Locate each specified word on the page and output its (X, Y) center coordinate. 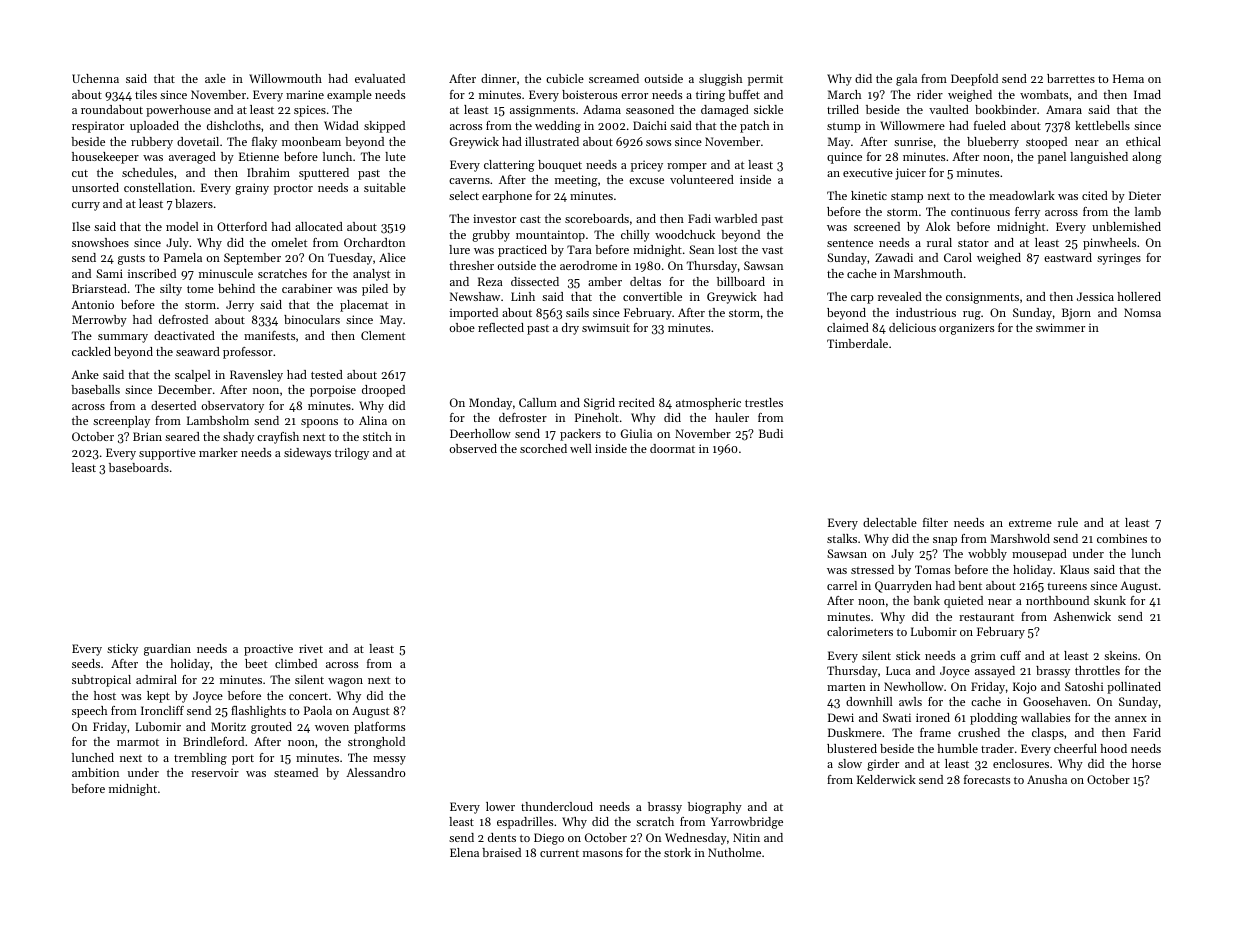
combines (1122, 538)
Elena (464, 852)
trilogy (352, 454)
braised (501, 852)
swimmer (1060, 327)
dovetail (198, 141)
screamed (614, 78)
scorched (543, 448)
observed (473, 448)
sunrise (913, 141)
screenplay (121, 422)
